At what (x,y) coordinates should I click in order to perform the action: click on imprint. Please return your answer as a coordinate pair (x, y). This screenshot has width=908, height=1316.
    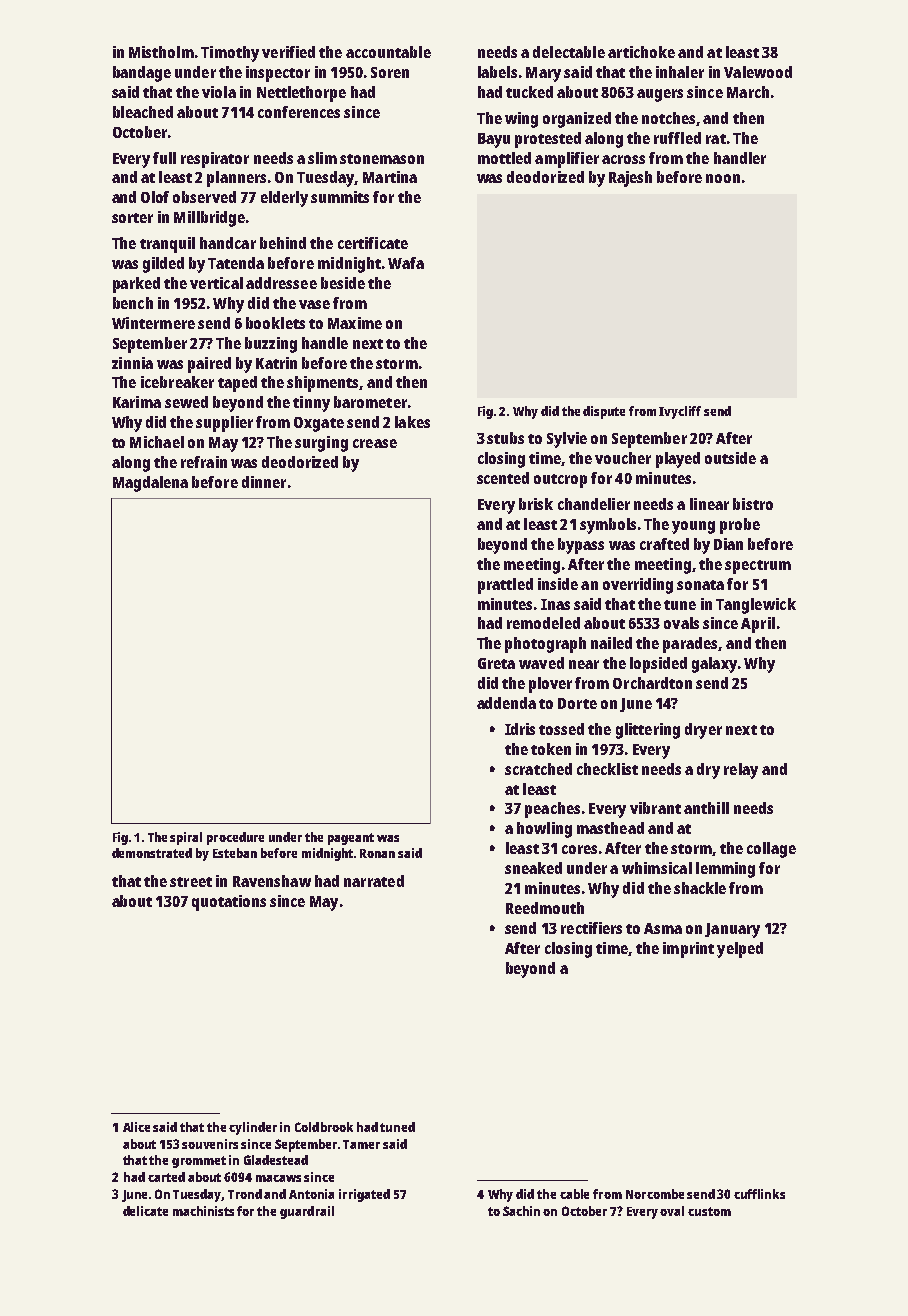
    Looking at the image, I should click on (688, 950).
